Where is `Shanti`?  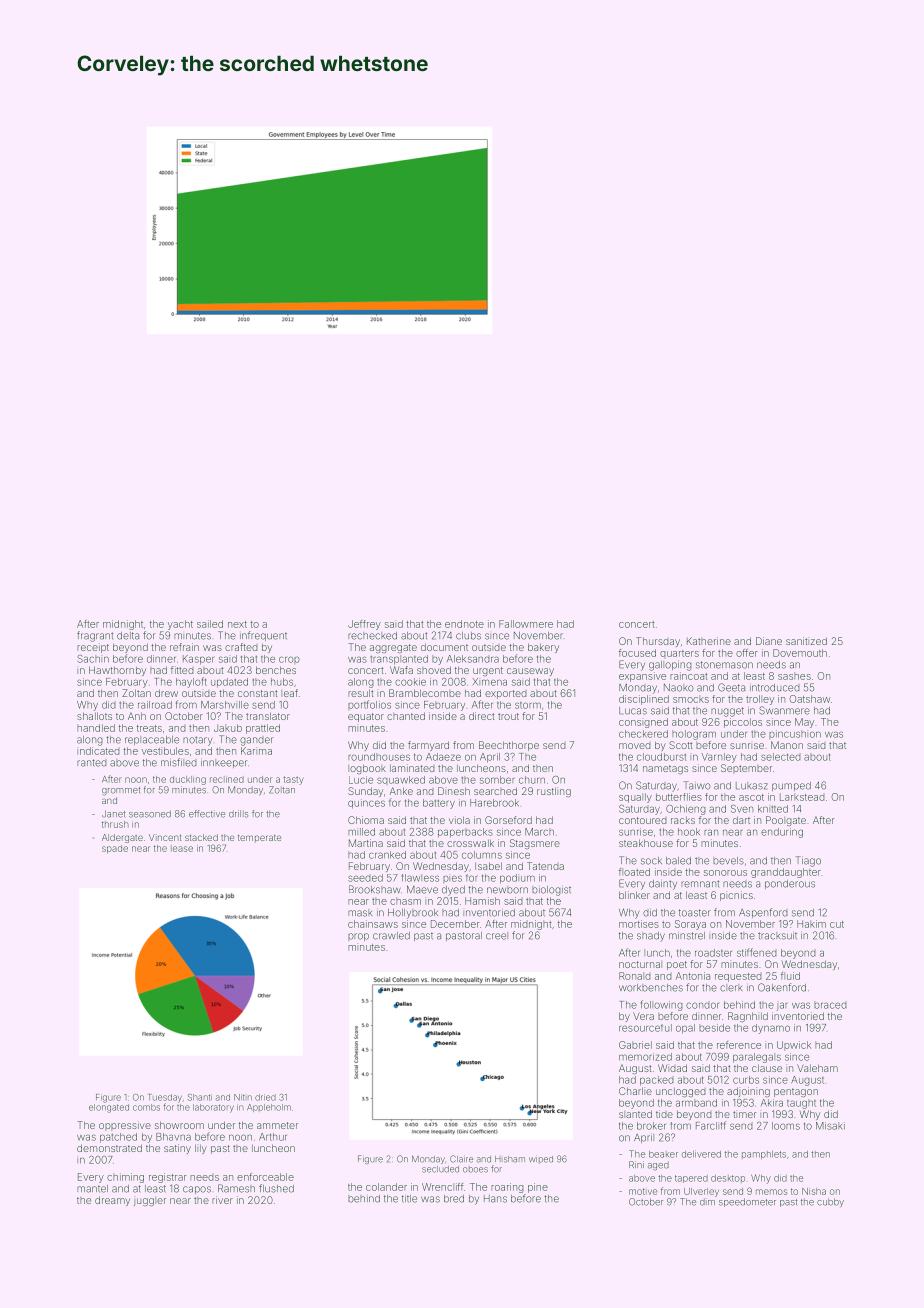 Shanti is located at coordinates (200, 1097).
